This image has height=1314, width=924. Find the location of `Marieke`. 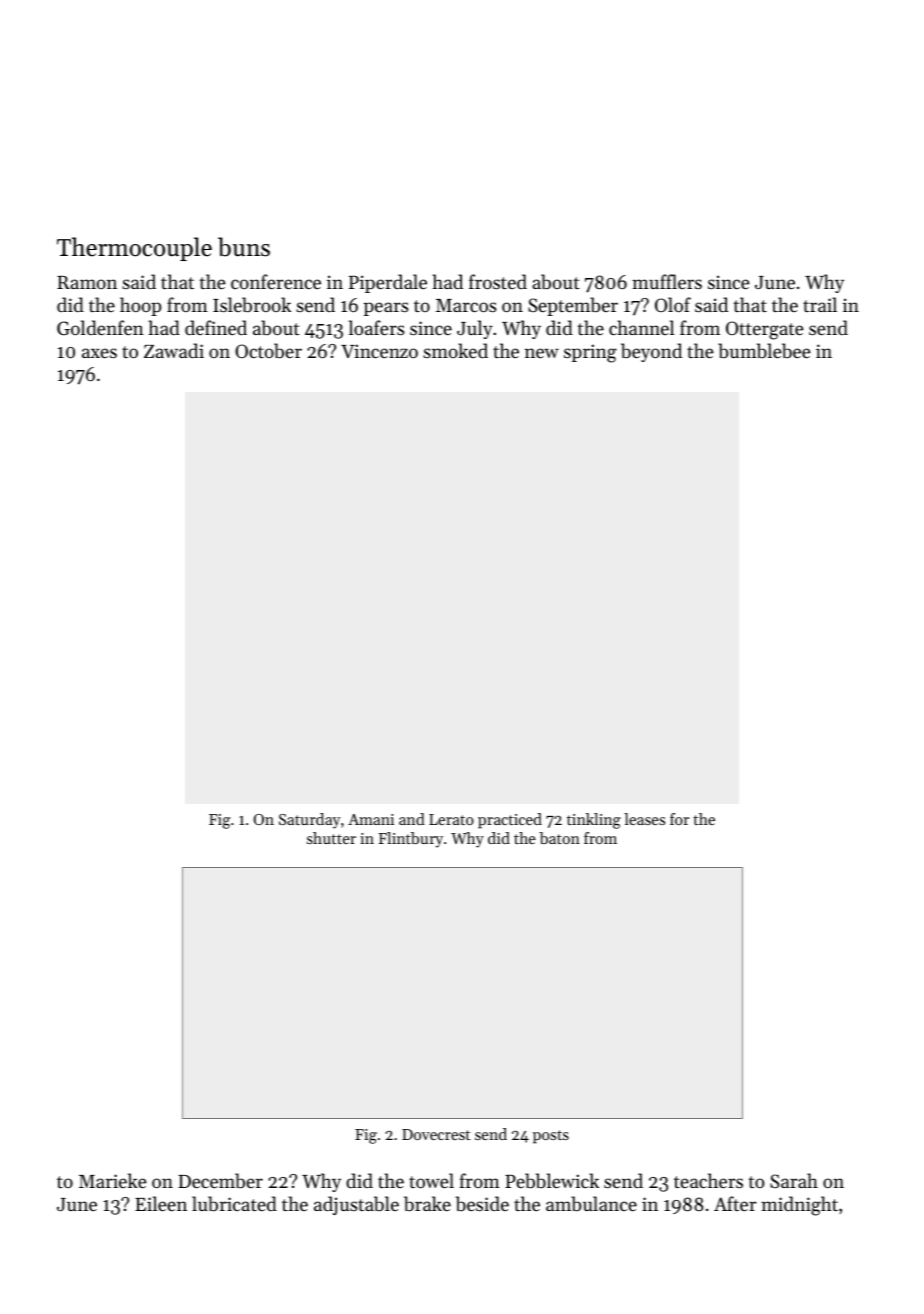

Marieke is located at coordinates (113, 1180).
